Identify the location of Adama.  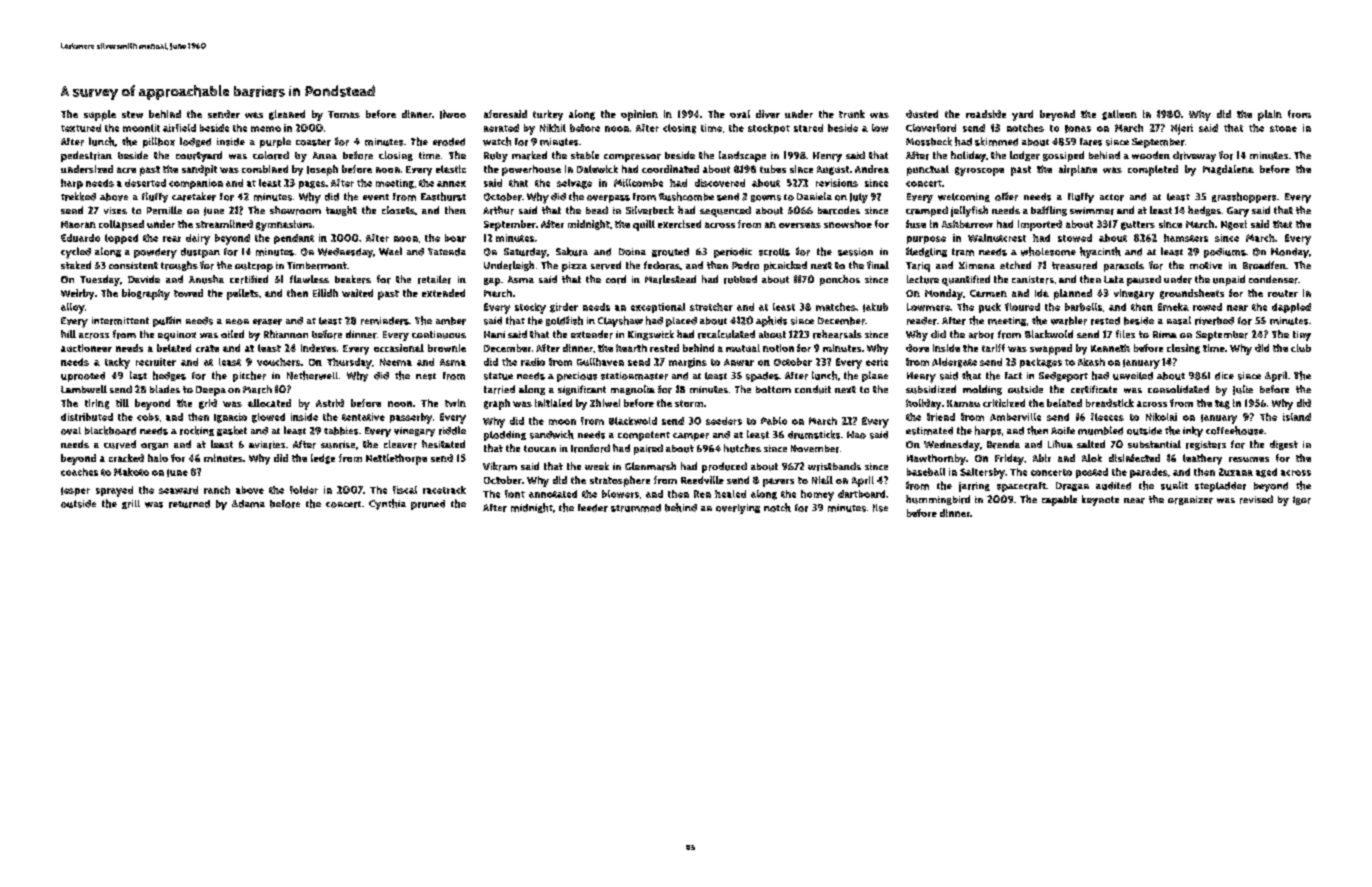
(248, 504).
